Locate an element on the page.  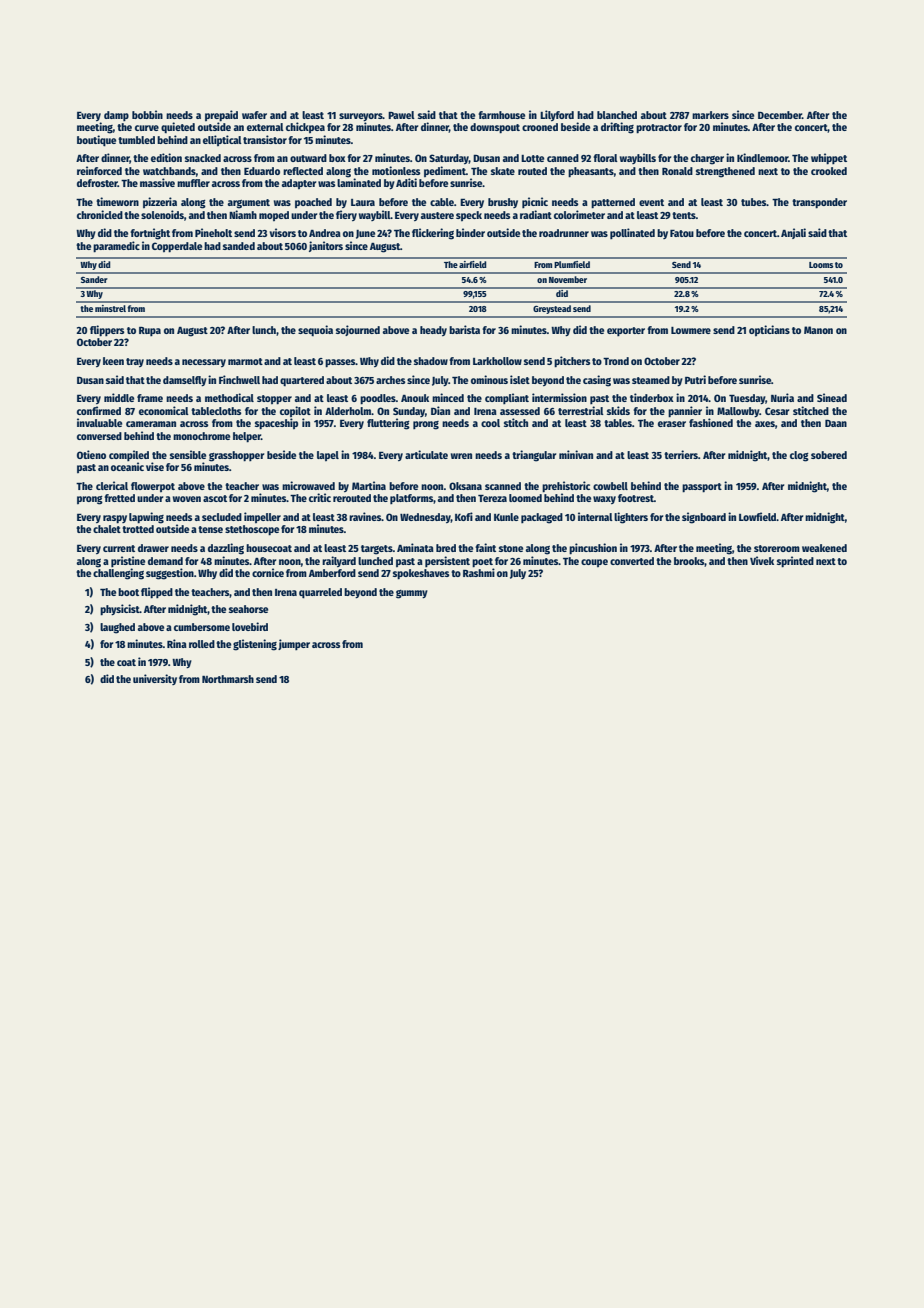
Pawel is located at coordinates (401, 115).
